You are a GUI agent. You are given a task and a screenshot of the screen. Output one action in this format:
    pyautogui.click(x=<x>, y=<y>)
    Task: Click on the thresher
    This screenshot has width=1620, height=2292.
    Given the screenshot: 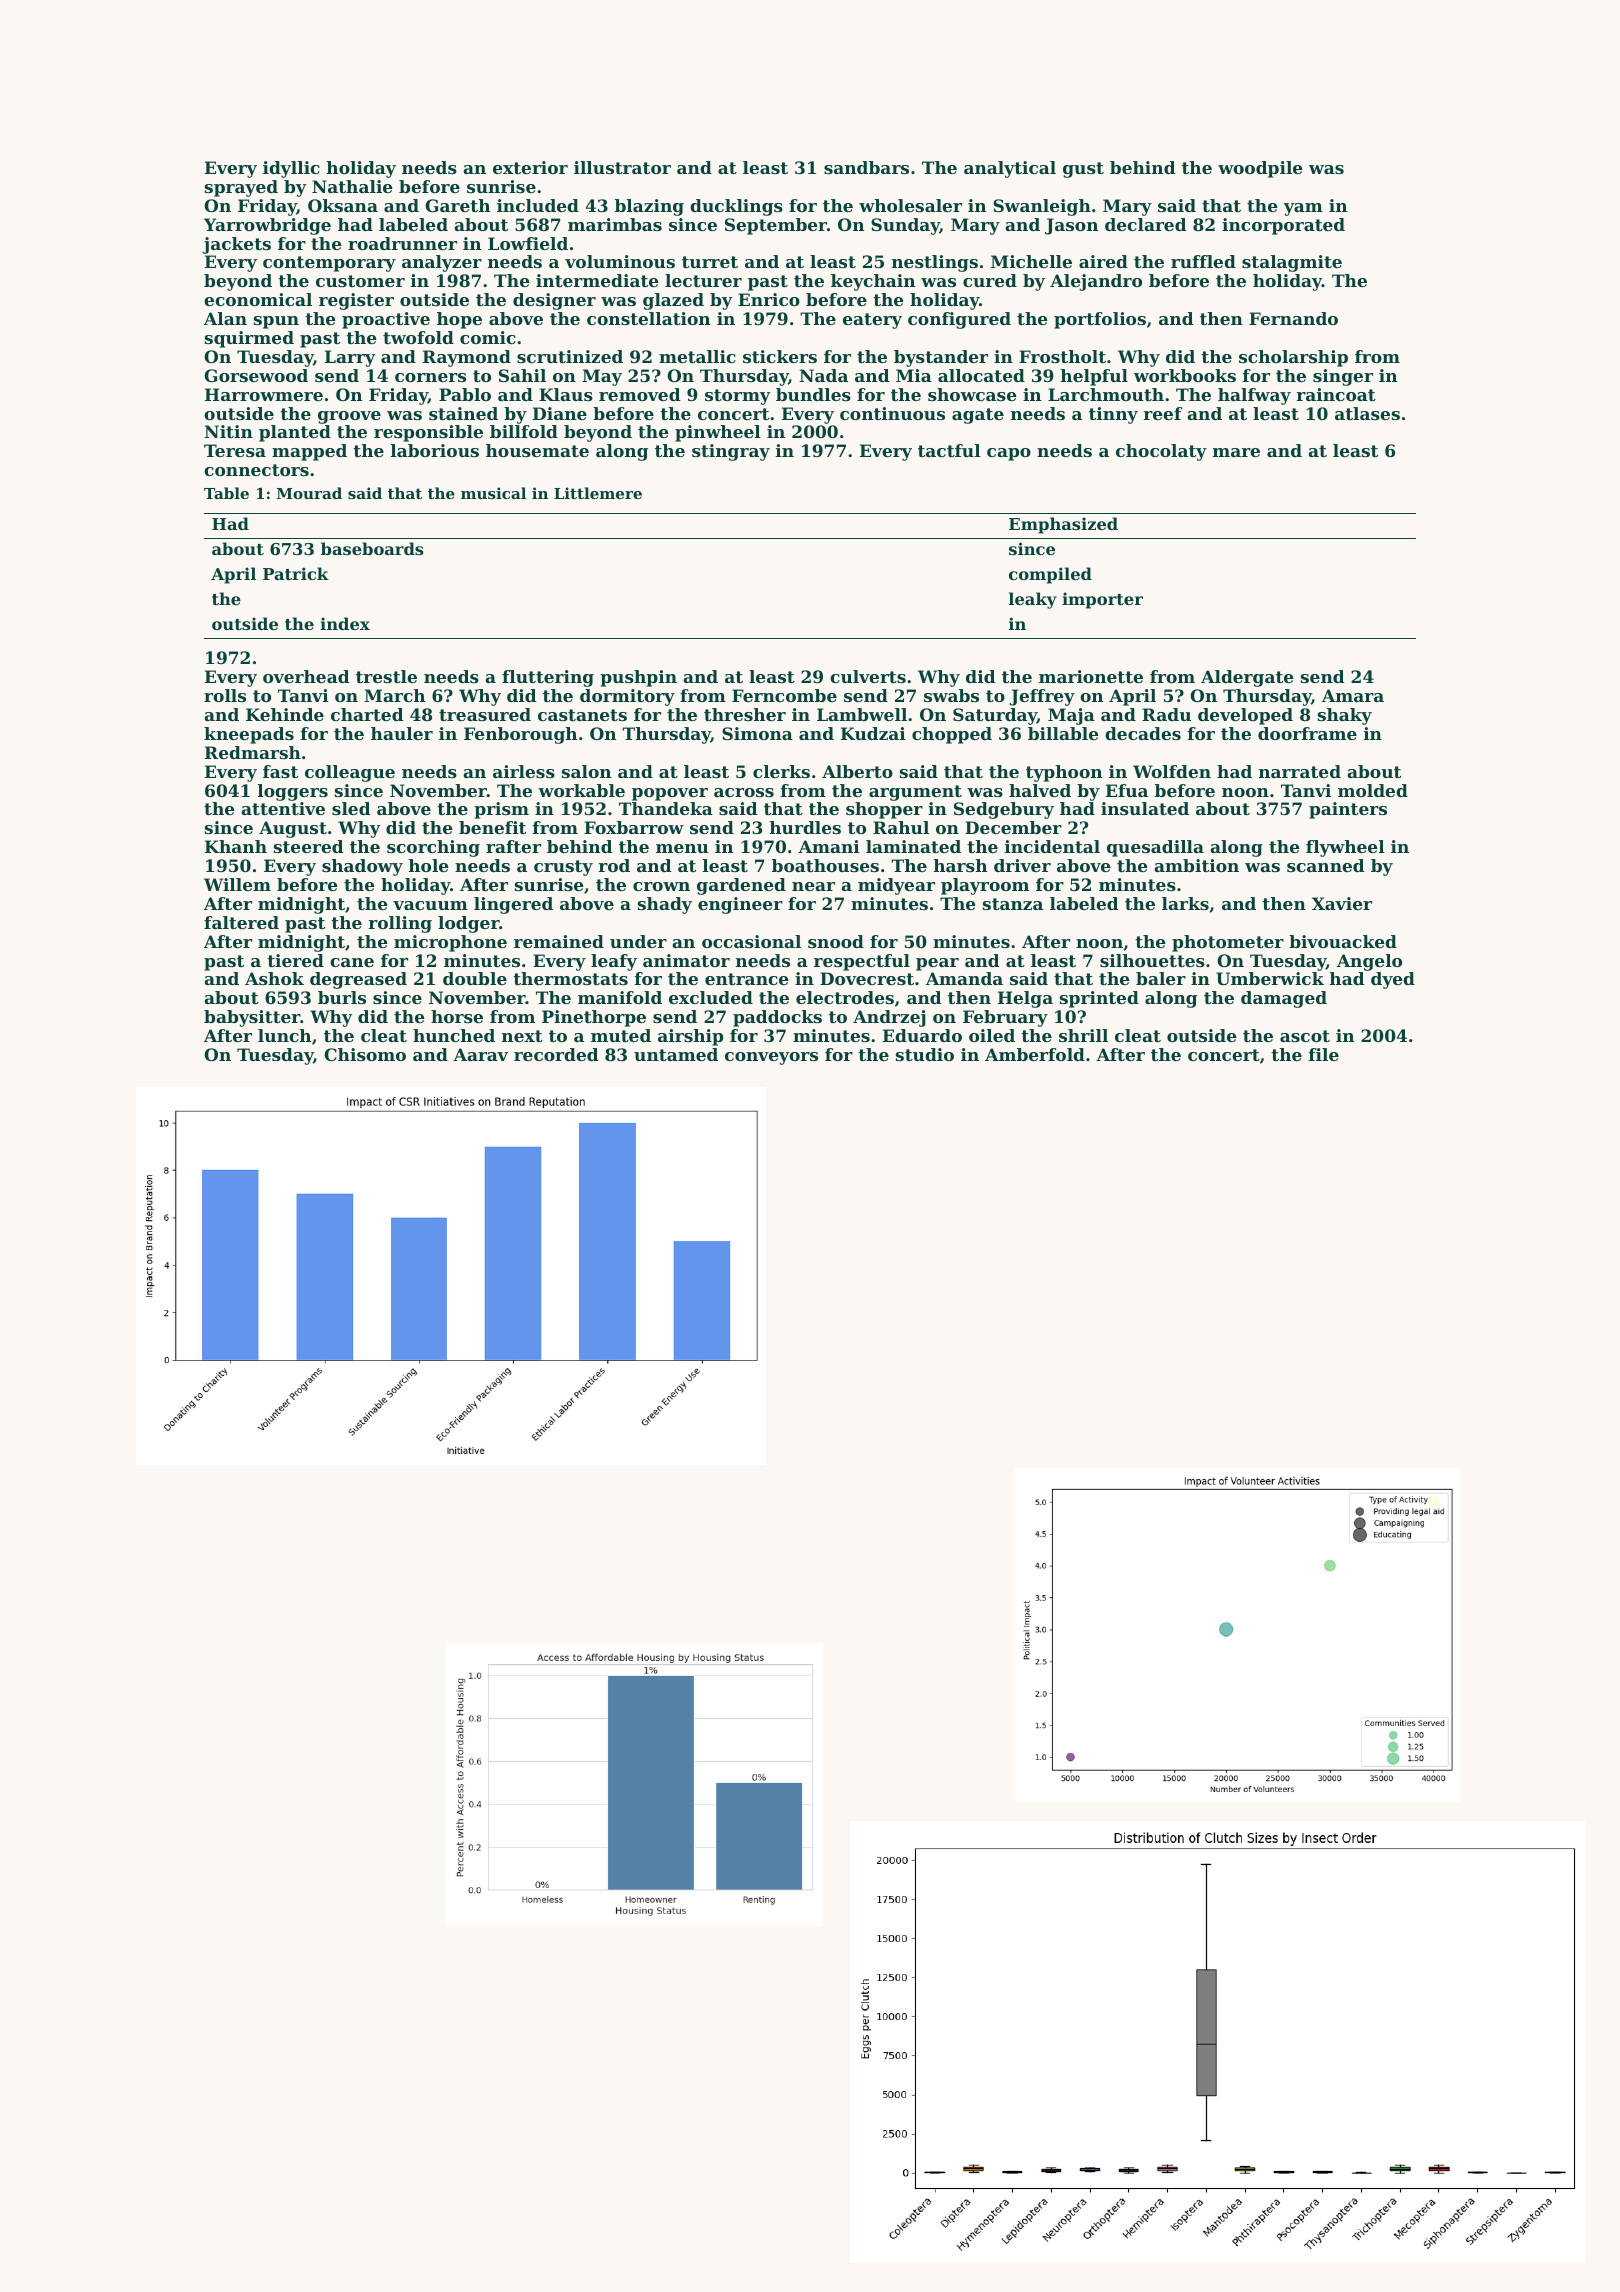 What is the action you would take?
    pyautogui.click(x=745, y=714)
